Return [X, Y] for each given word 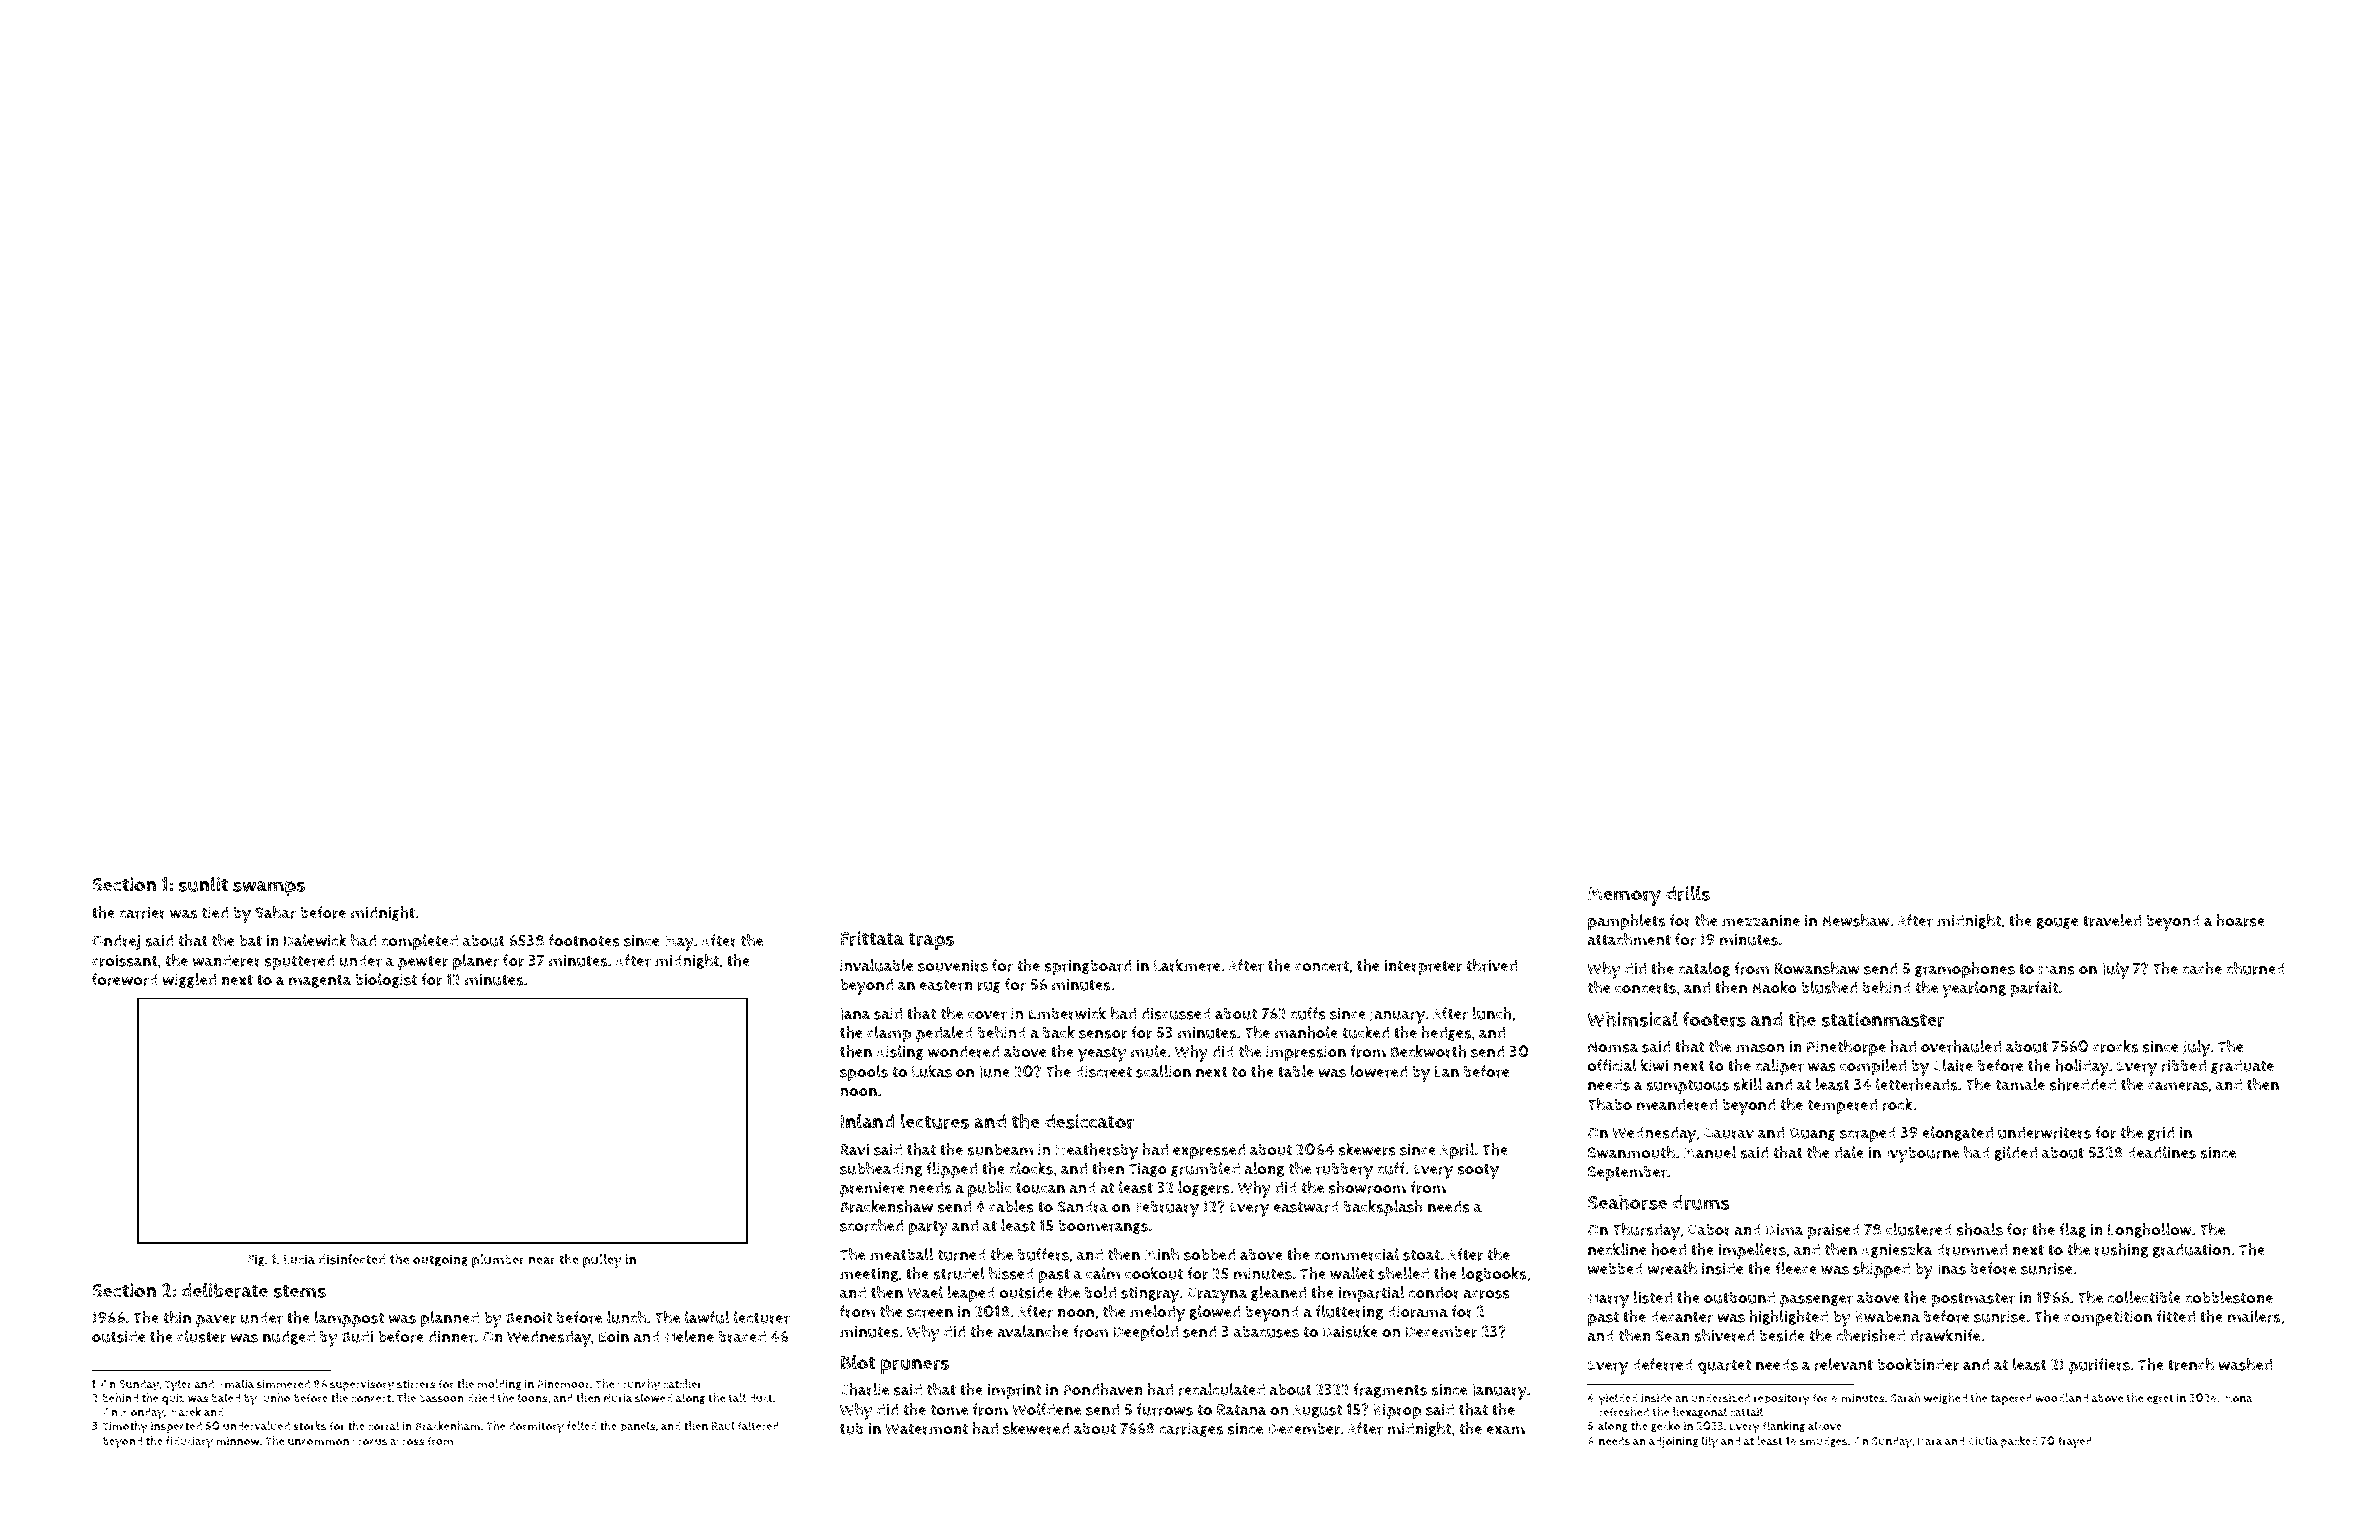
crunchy [638, 1385]
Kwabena [1887, 1317]
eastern [946, 985]
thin [177, 1317]
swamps [269, 889]
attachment [1629, 939]
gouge [2057, 923]
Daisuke [1350, 1331]
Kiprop [1397, 1412]
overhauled [1961, 1046]
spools [864, 1073]
